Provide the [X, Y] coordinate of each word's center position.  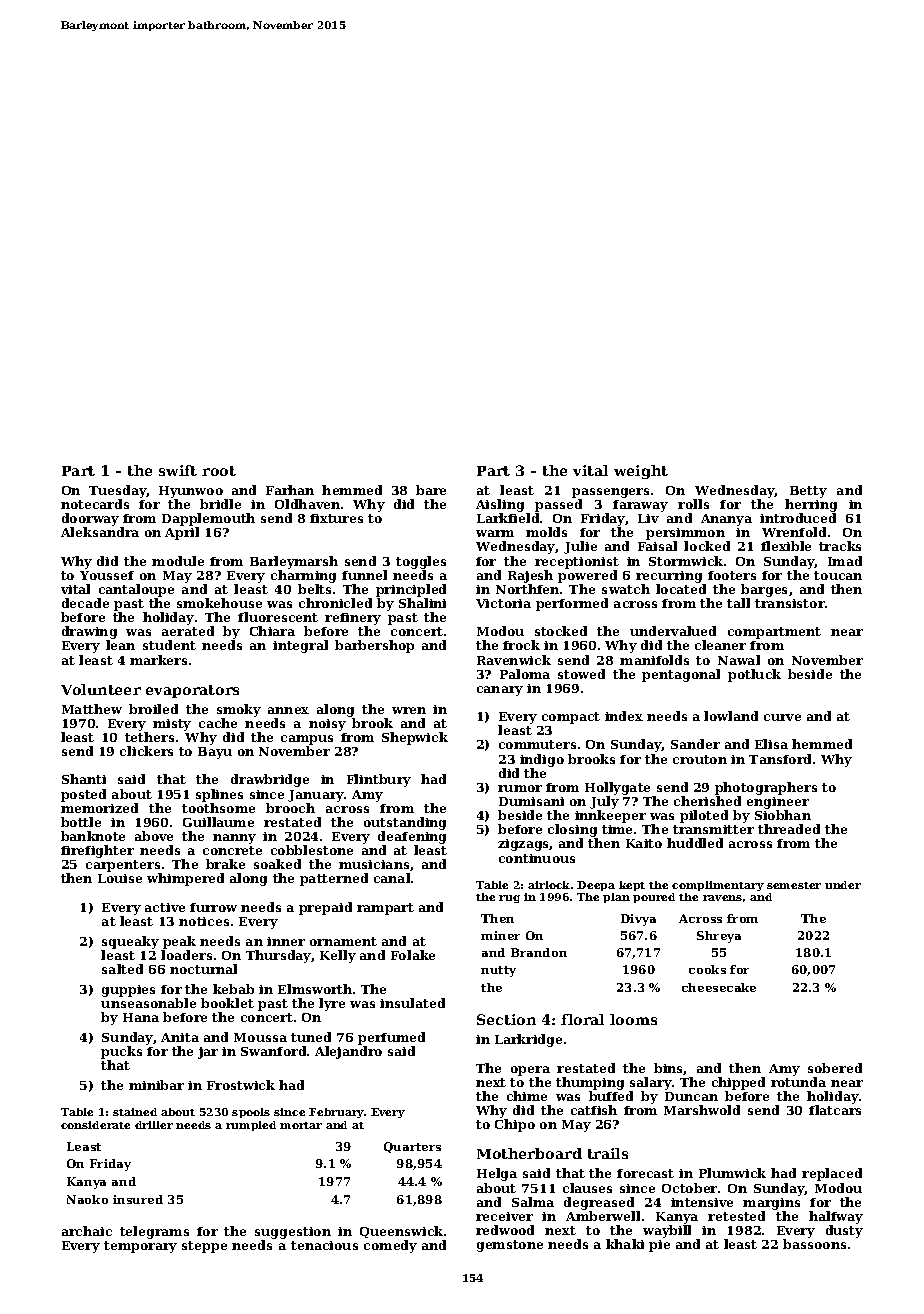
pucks [121, 1052]
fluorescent [278, 617]
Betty [808, 492]
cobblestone [312, 850]
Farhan [290, 490]
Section [506, 1019]
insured [138, 1199]
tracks [840, 546]
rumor [520, 788]
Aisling [500, 505]
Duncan [691, 1096]
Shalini [422, 603]
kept [632, 886]
